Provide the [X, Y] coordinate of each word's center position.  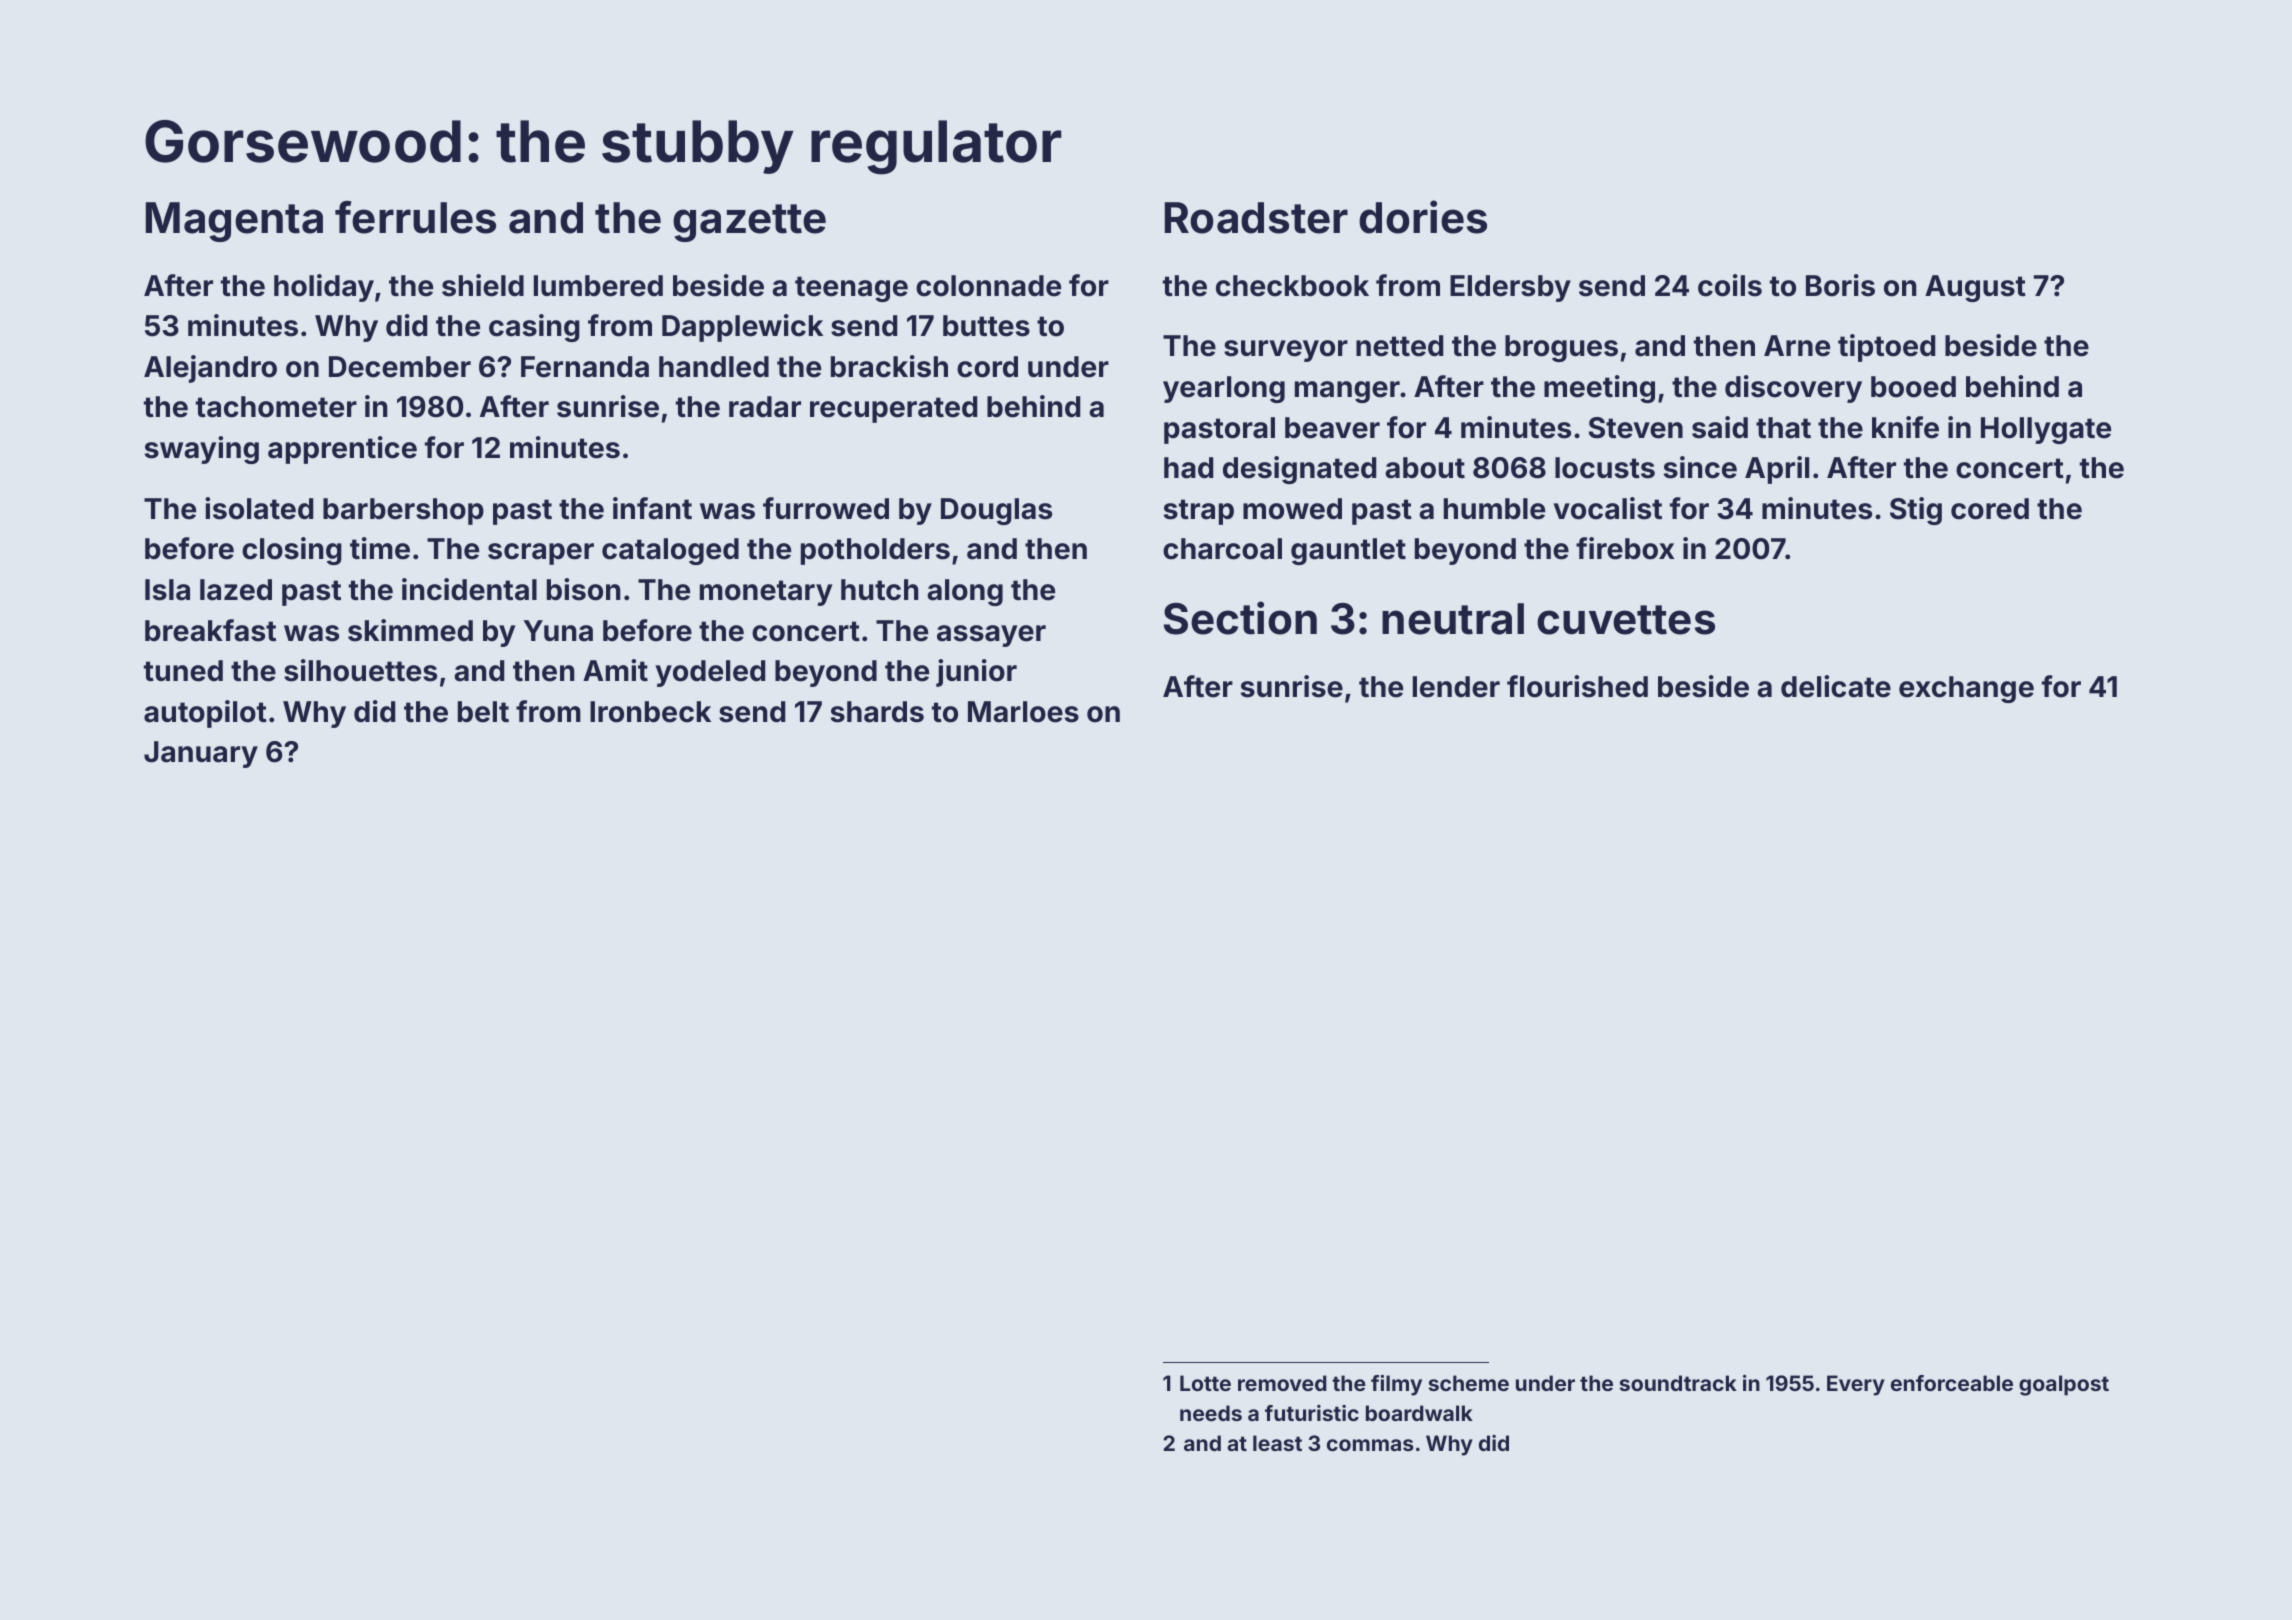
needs [1211, 1413]
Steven [1636, 428]
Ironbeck [650, 712]
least [1277, 1443]
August [1975, 288]
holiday [324, 288]
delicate [1836, 686]
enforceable [1952, 1383]
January [201, 754]
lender [1456, 687]
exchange [1966, 689]
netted [1399, 346]
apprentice [342, 450]
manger [1347, 392]
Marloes [1023, 712]
